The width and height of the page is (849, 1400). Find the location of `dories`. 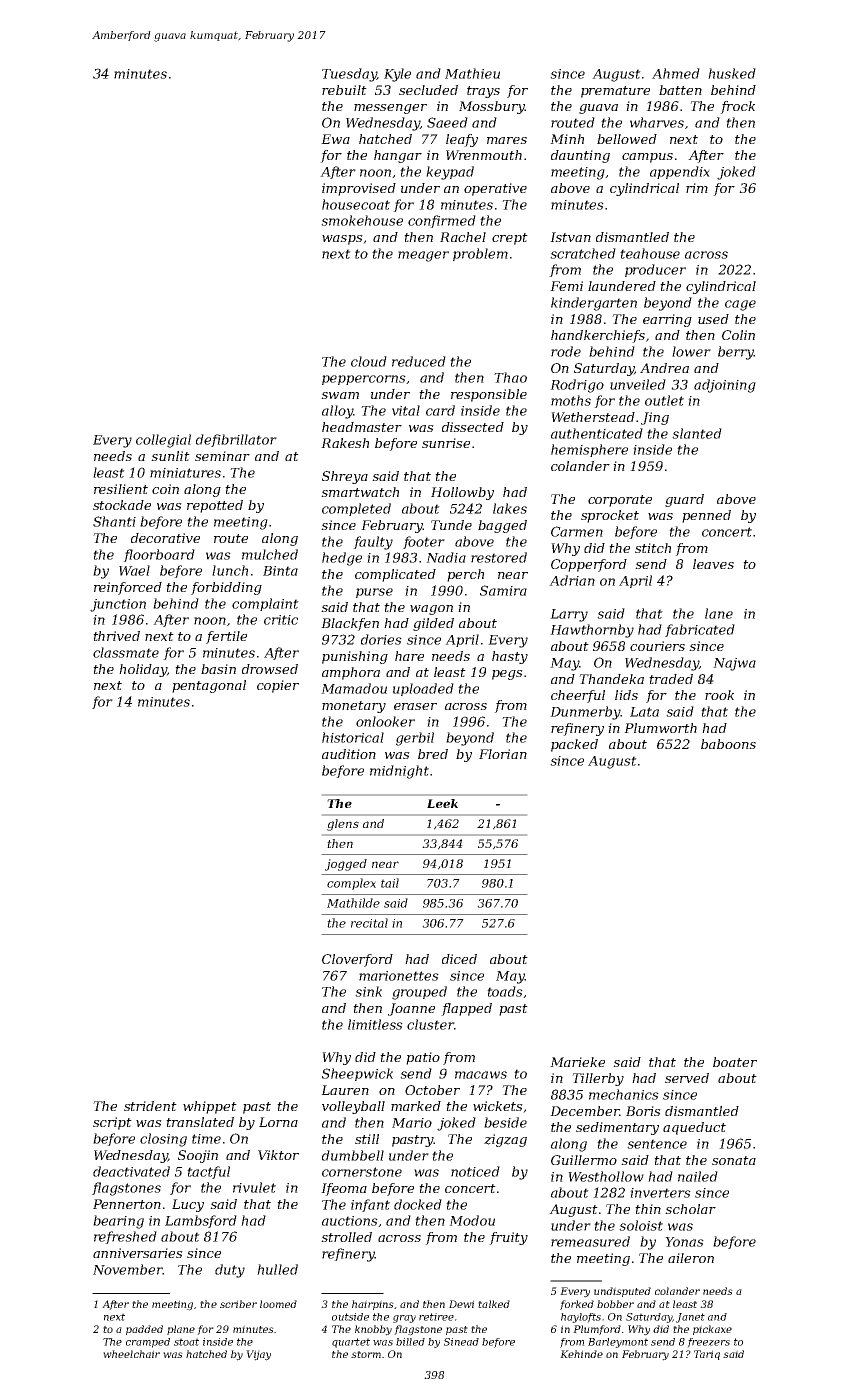

dories is located at coordinates (381, 639).
